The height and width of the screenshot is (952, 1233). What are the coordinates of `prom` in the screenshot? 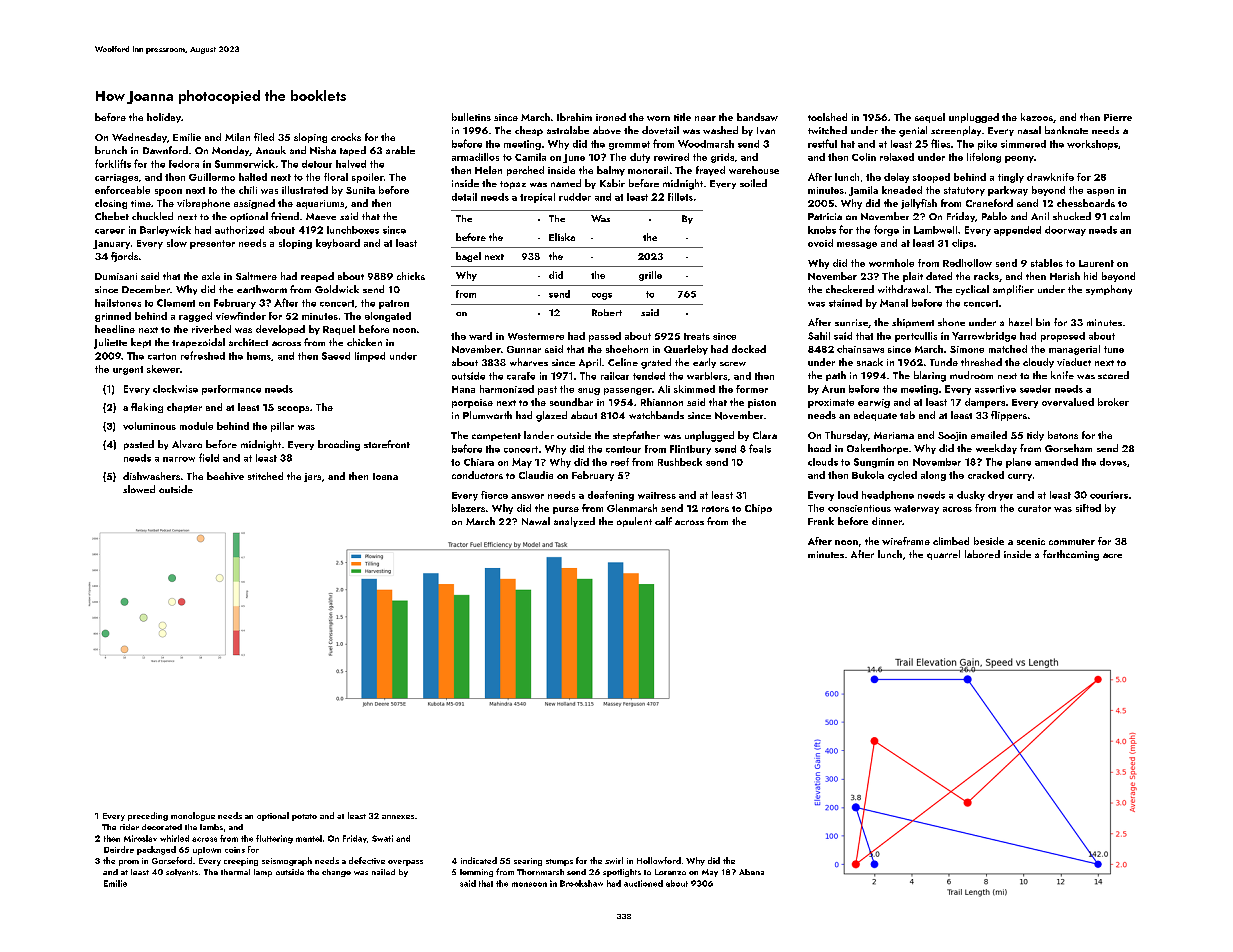 It's located at (129, 863).
